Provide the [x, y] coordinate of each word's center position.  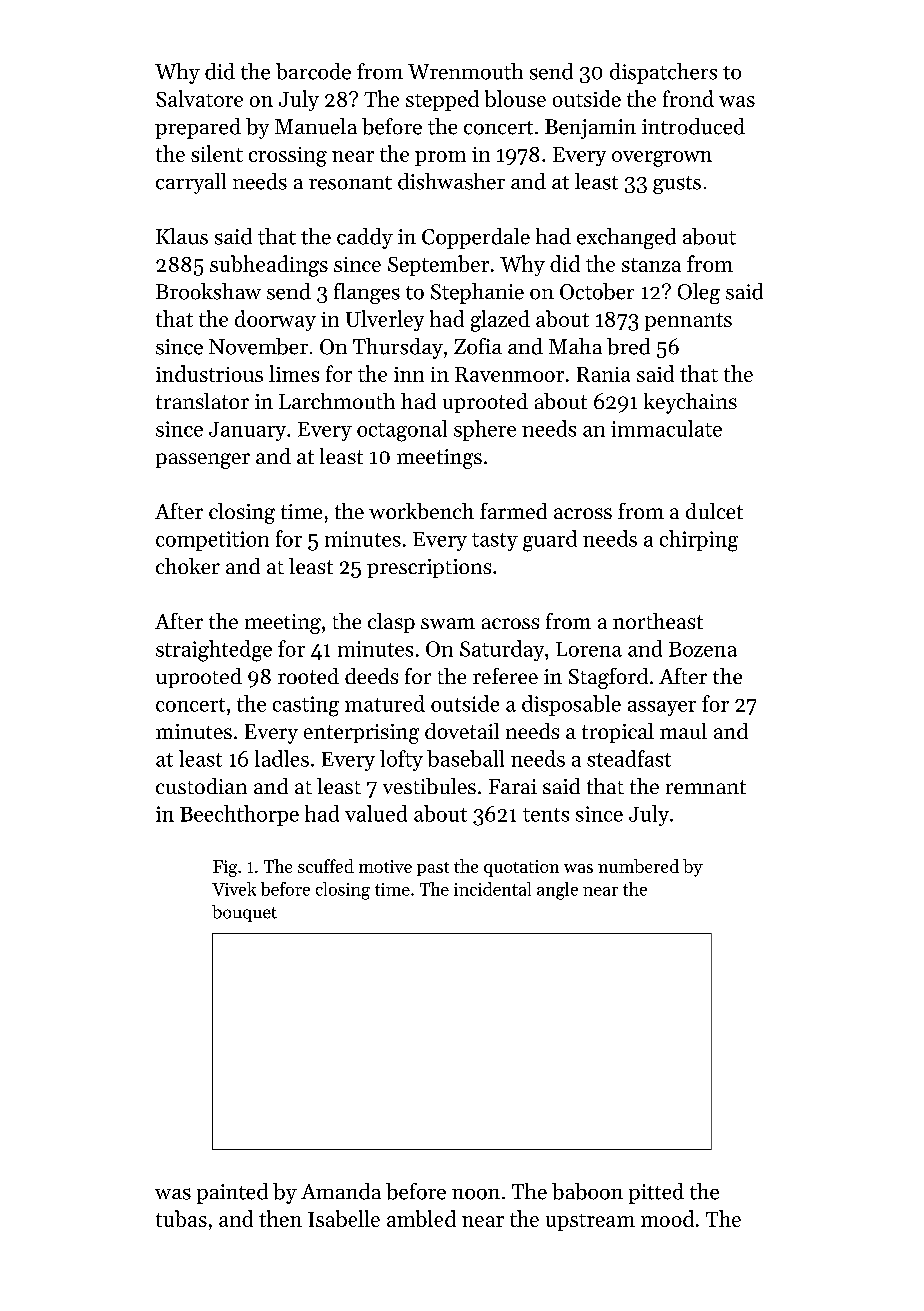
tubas [181, 1218]
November [258, 346]
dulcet [714, 511]
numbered [638, 866]
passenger [203, 461]
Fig [225, 868]
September [438, 265]
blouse [515, 98]
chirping [699, 541]
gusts [677, 185]
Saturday [502, 650]
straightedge [214, 651]
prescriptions [429, 568]
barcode [313, 71]
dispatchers [663, 73]
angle [557, 891]
